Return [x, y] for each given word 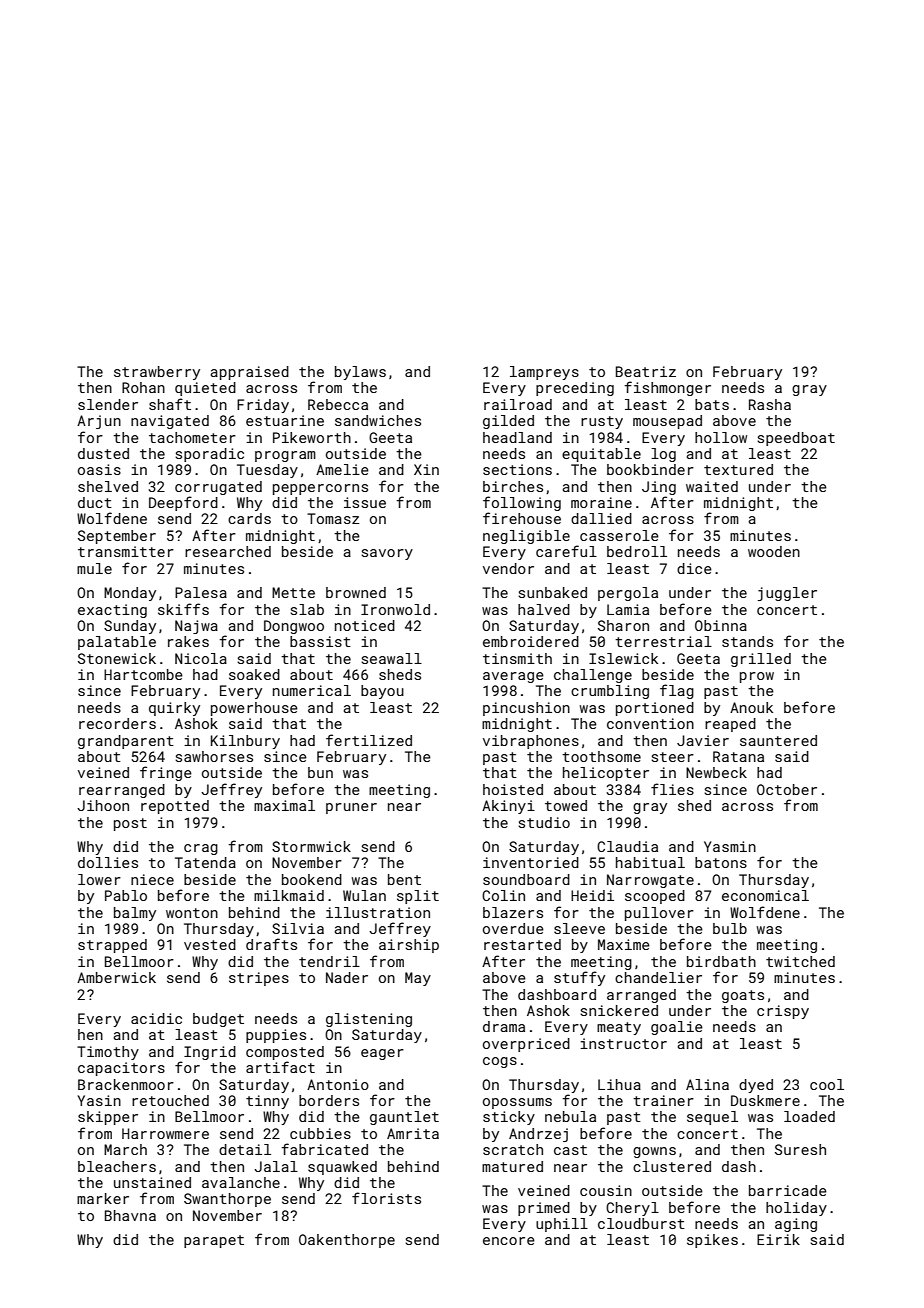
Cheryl [632, 1209]
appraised [249, 373]
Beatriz [646, 371]
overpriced [526, 1045]
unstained [152, 1182]
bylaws [360, 373]
